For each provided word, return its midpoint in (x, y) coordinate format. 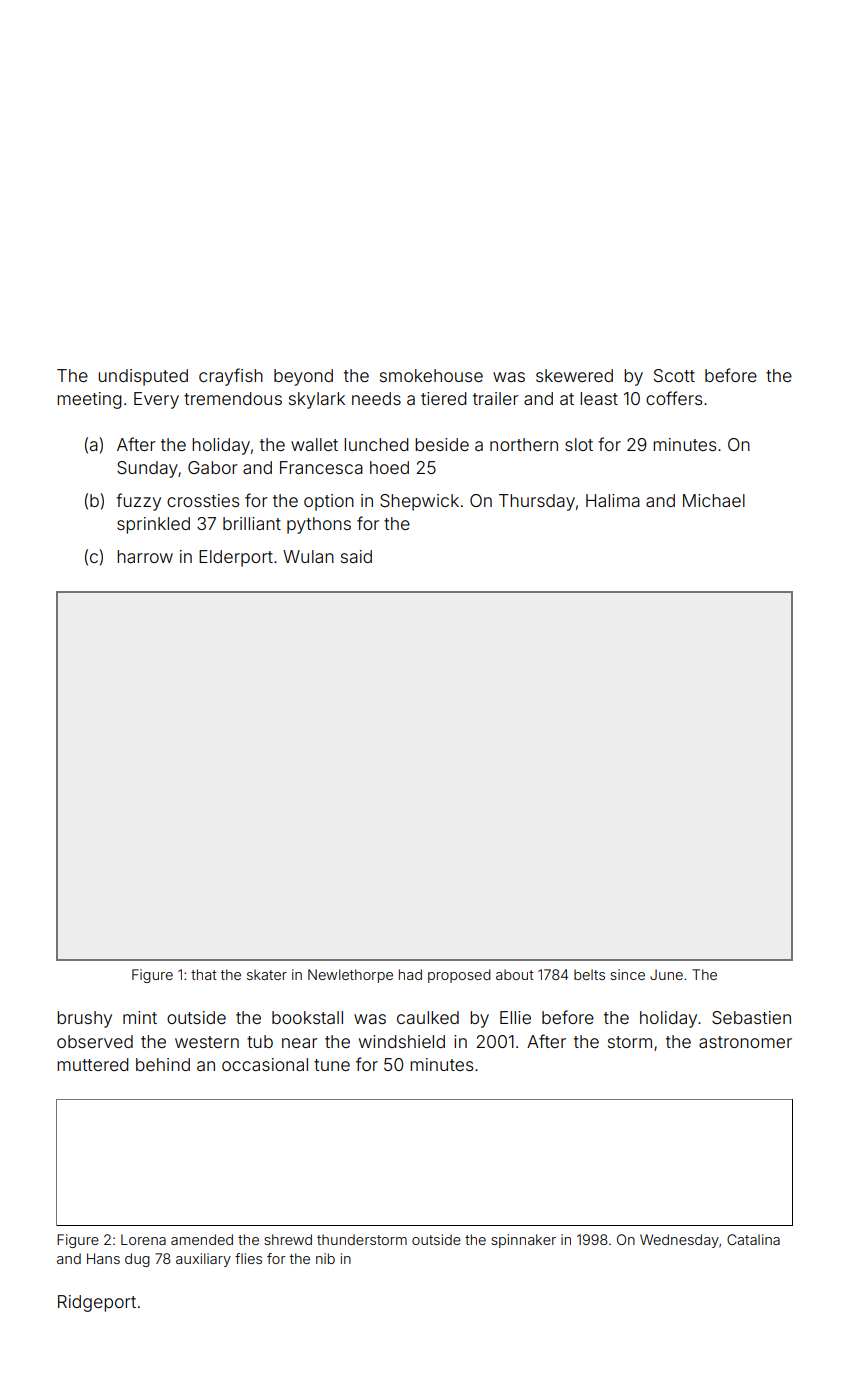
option (329, 502)
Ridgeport (97, 1303)
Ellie (515, 1017)
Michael (714, 500)
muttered (92, 1064)
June (666, 974)
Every (156, 400)
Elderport (236, 558)
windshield (402, 1041)
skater (267, 974)
